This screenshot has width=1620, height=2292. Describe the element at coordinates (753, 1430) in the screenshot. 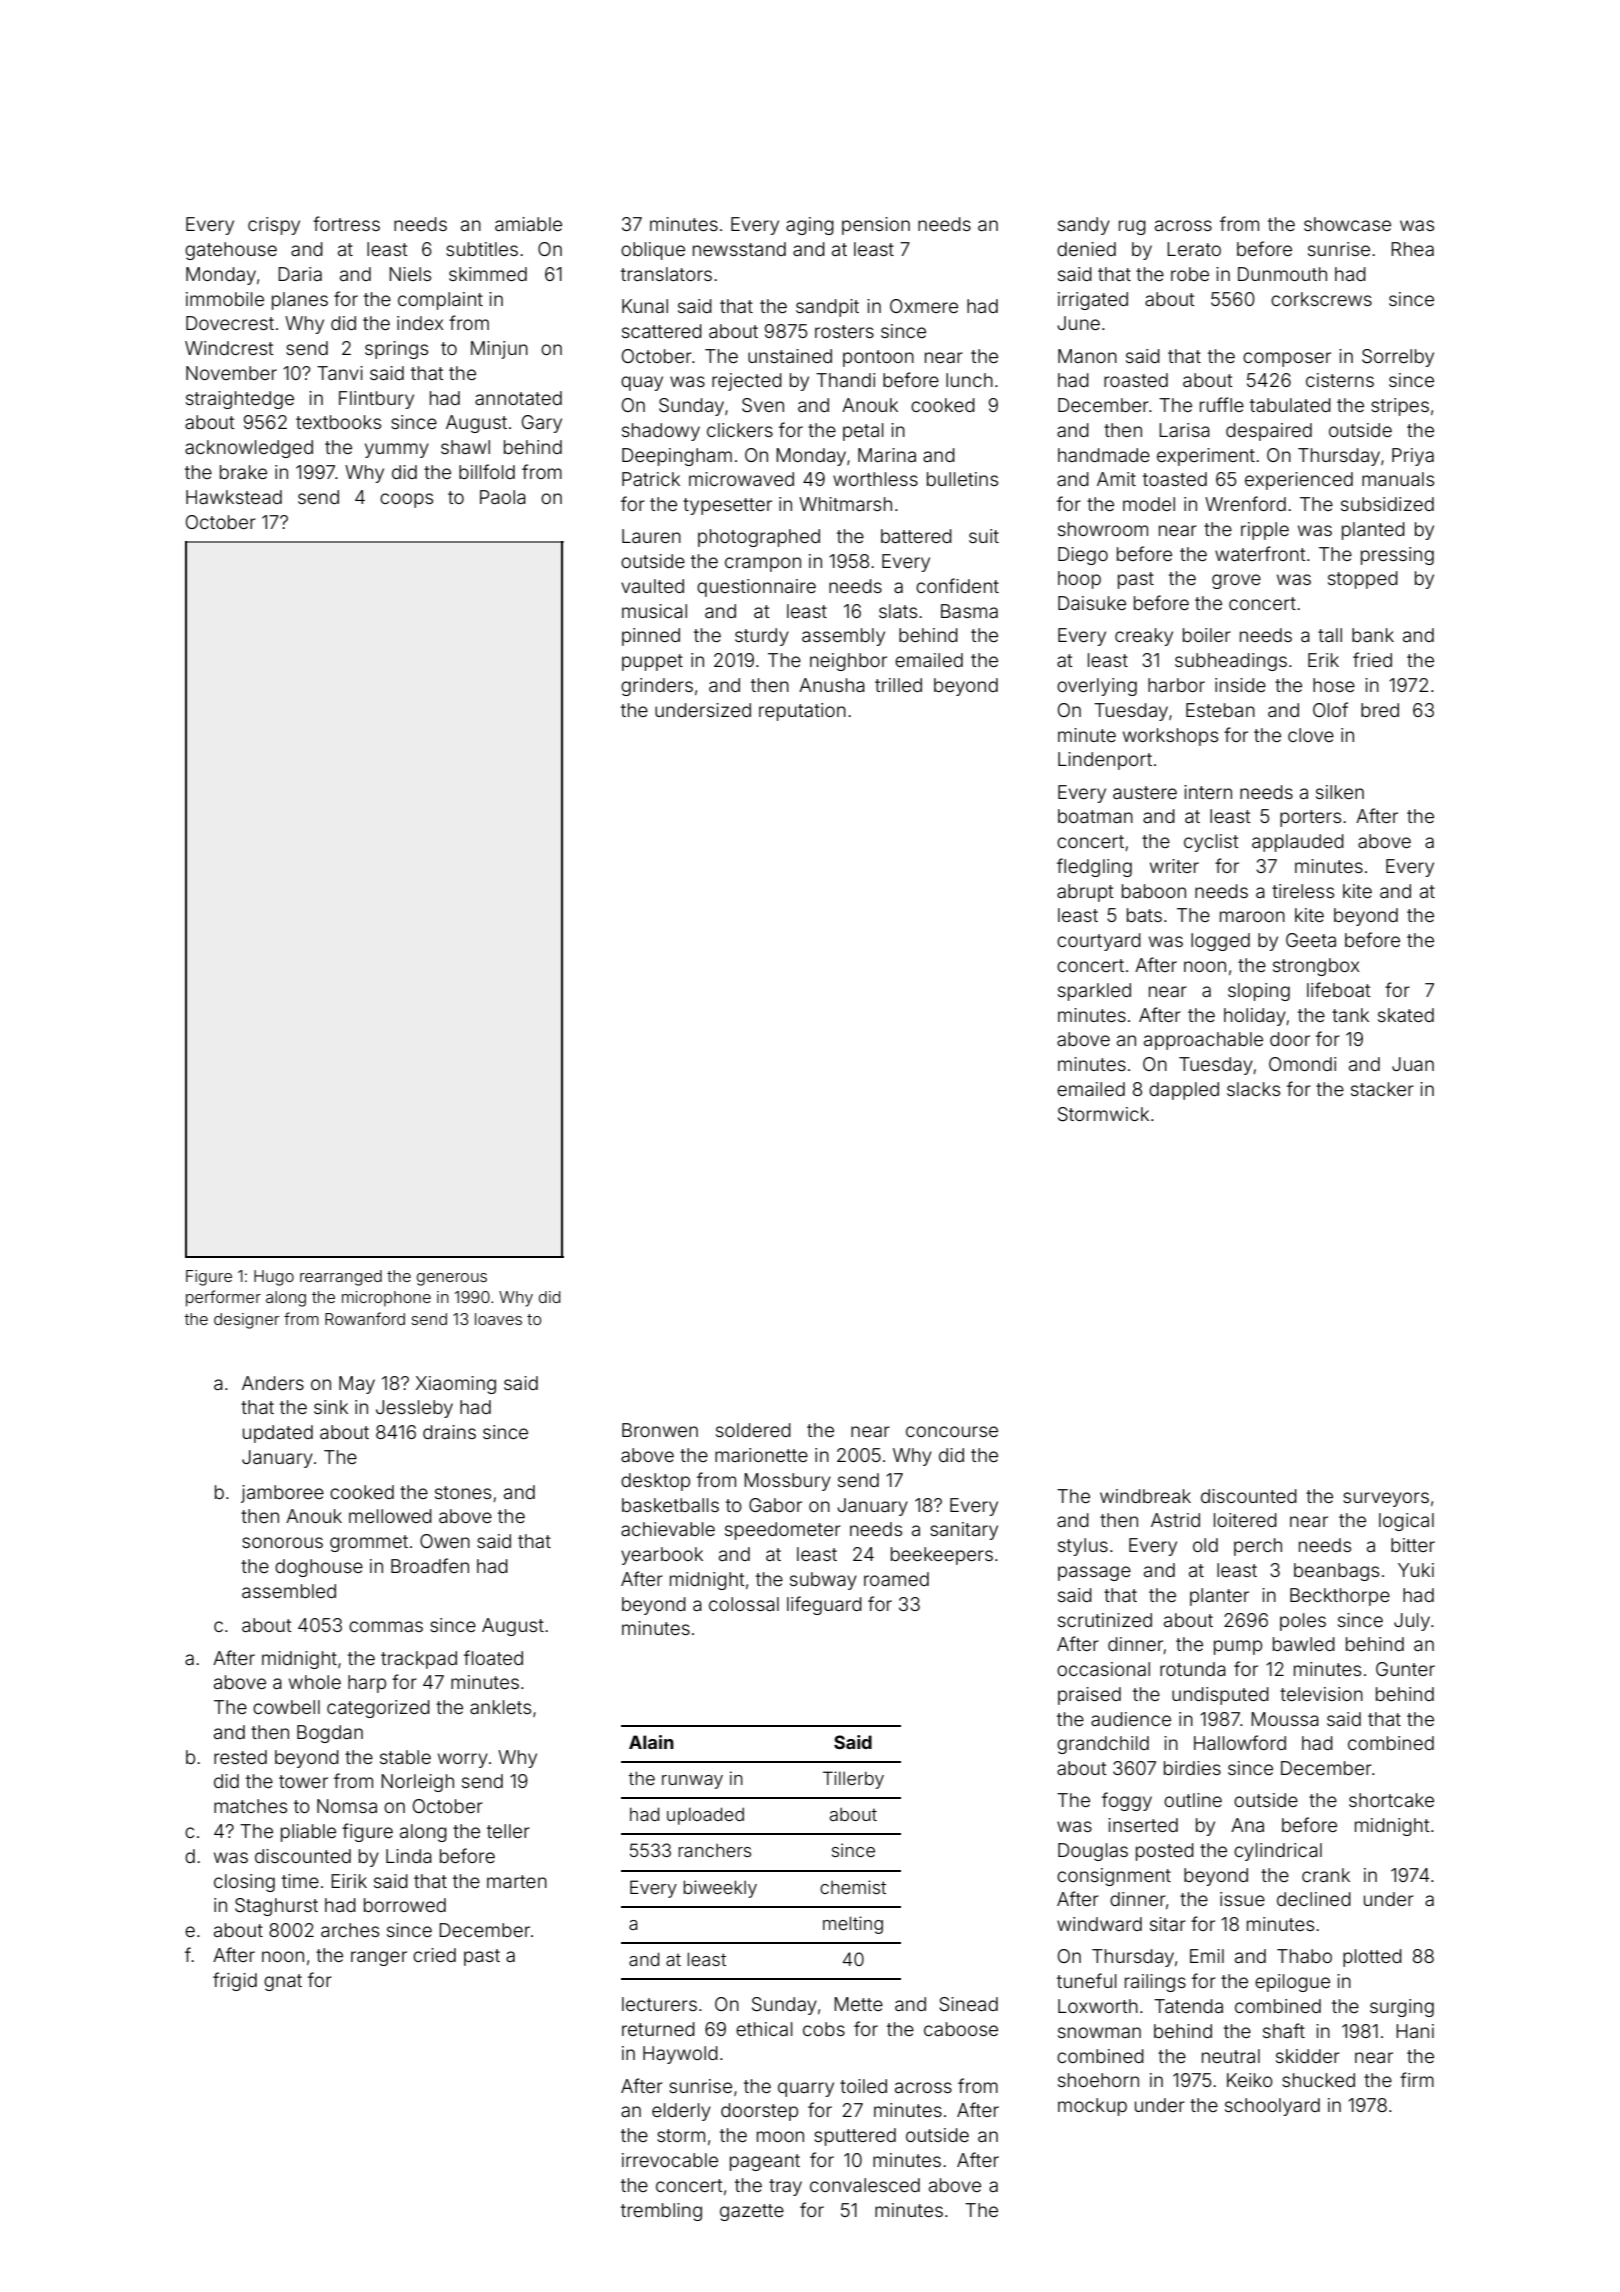

I see `soldered` at that location.
